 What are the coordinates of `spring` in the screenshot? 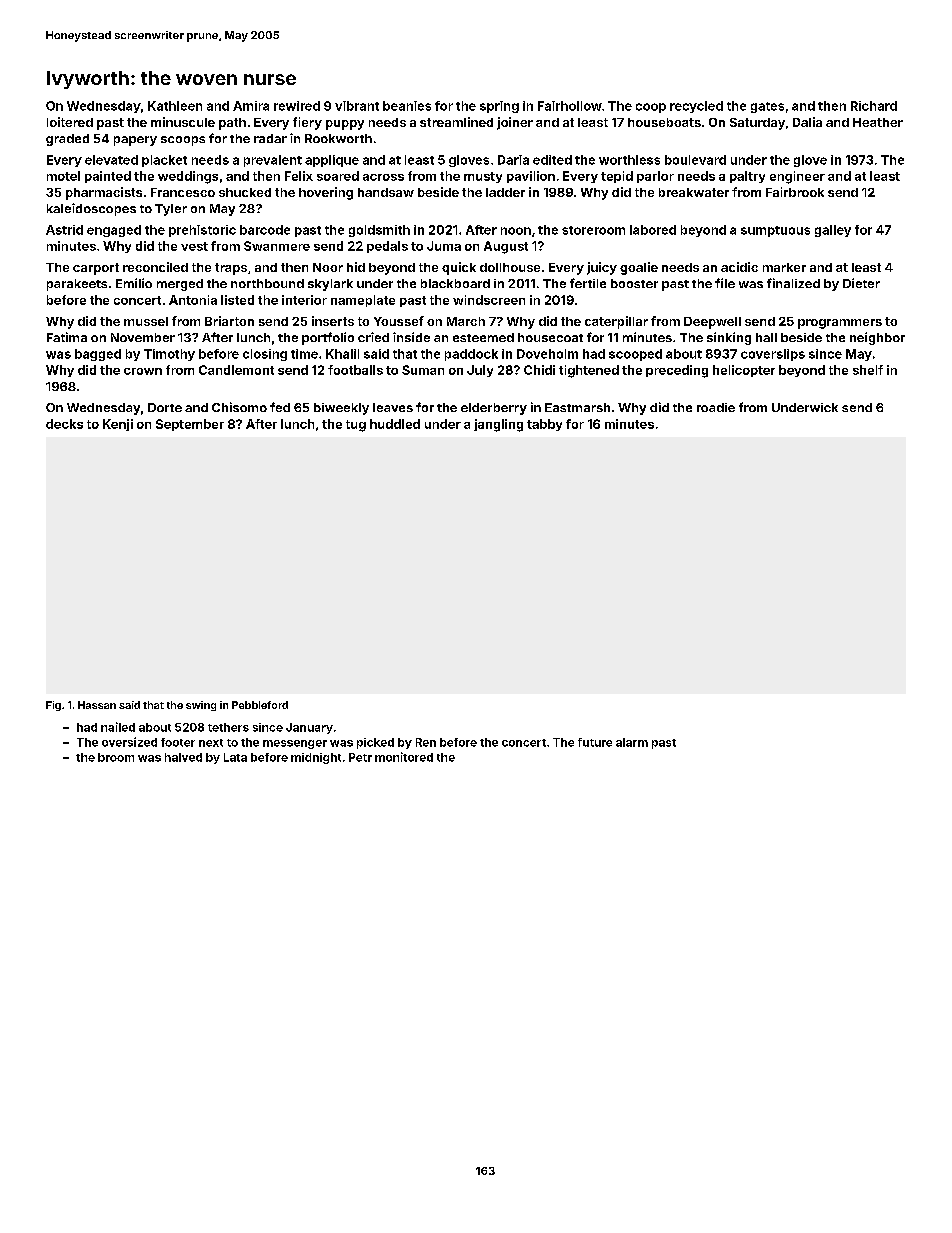 It's located at (499, 107).
